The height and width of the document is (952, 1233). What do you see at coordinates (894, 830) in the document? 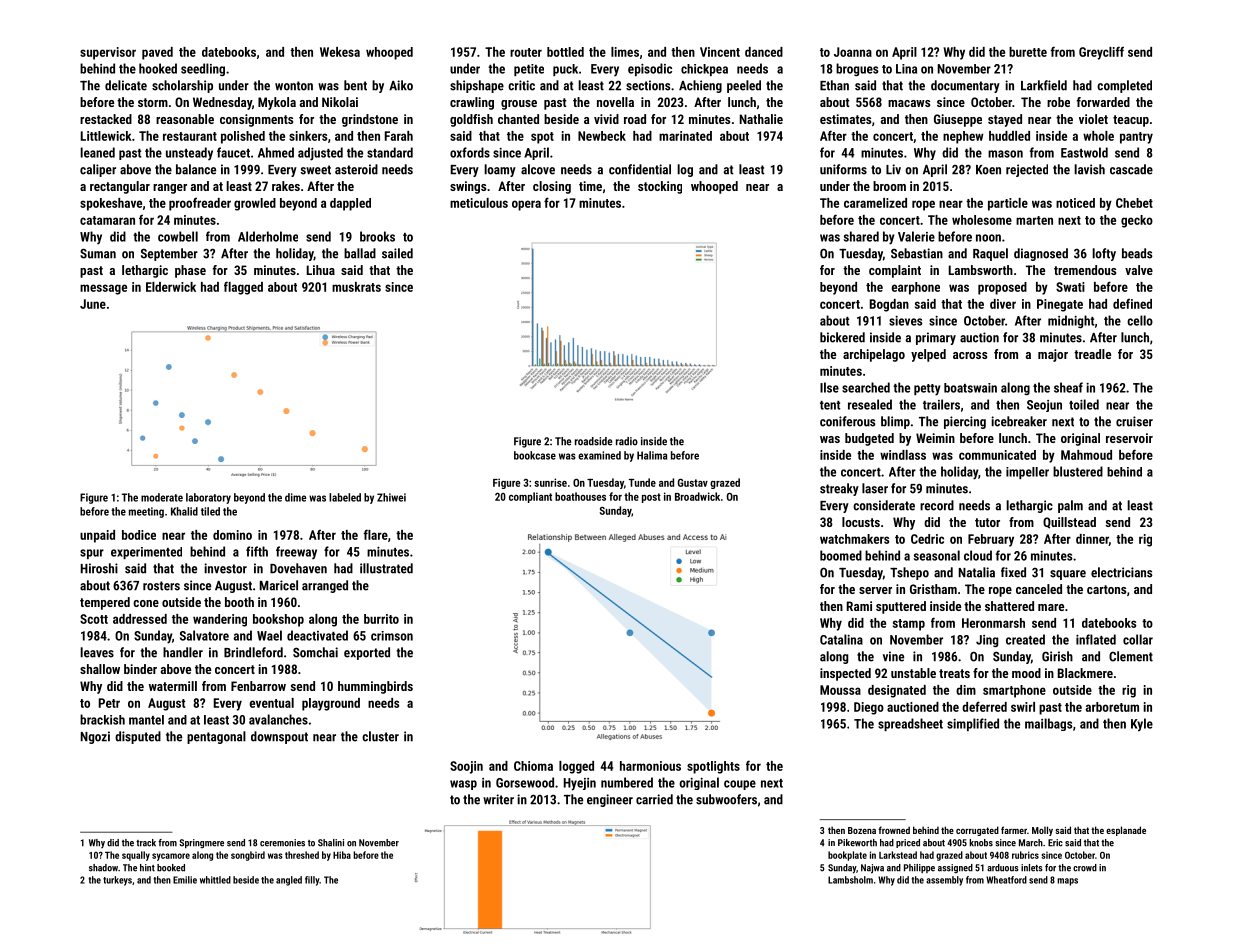
I see `frowned` at bounding box center [894, 830].
